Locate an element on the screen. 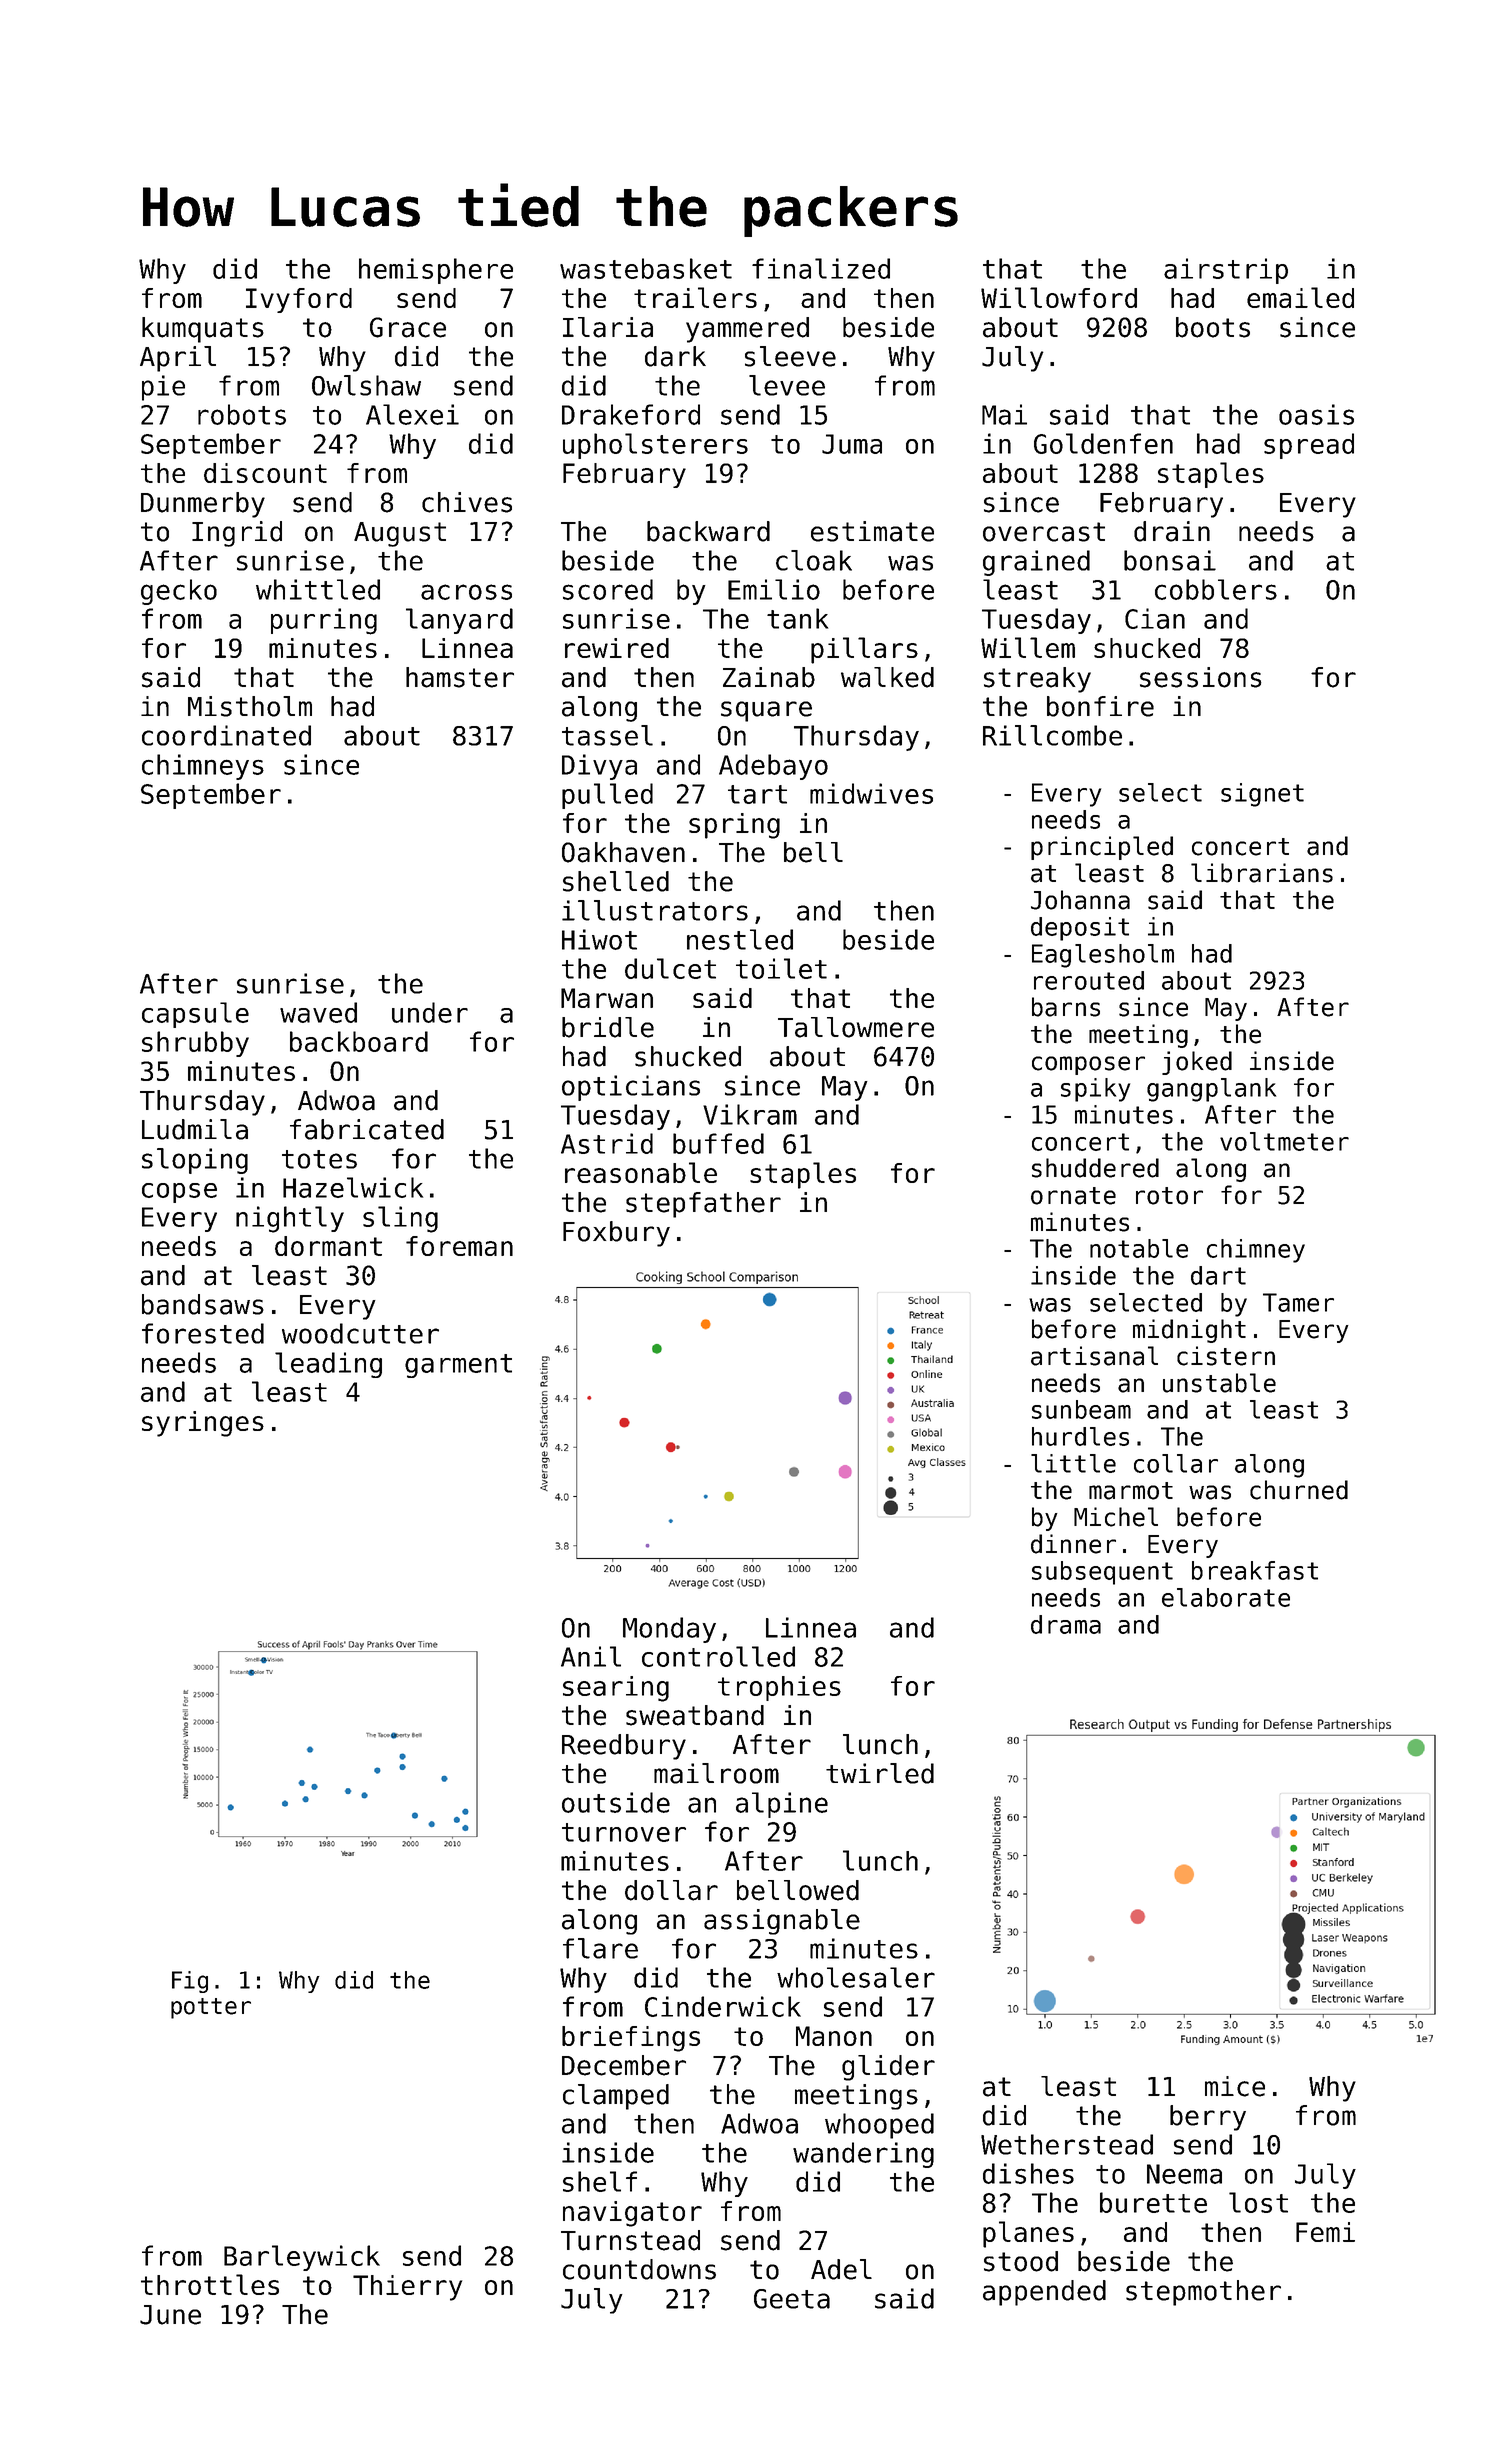 The width and height of the screenshot is (1496, 2464). robots is located at coordinates (242, 414).
